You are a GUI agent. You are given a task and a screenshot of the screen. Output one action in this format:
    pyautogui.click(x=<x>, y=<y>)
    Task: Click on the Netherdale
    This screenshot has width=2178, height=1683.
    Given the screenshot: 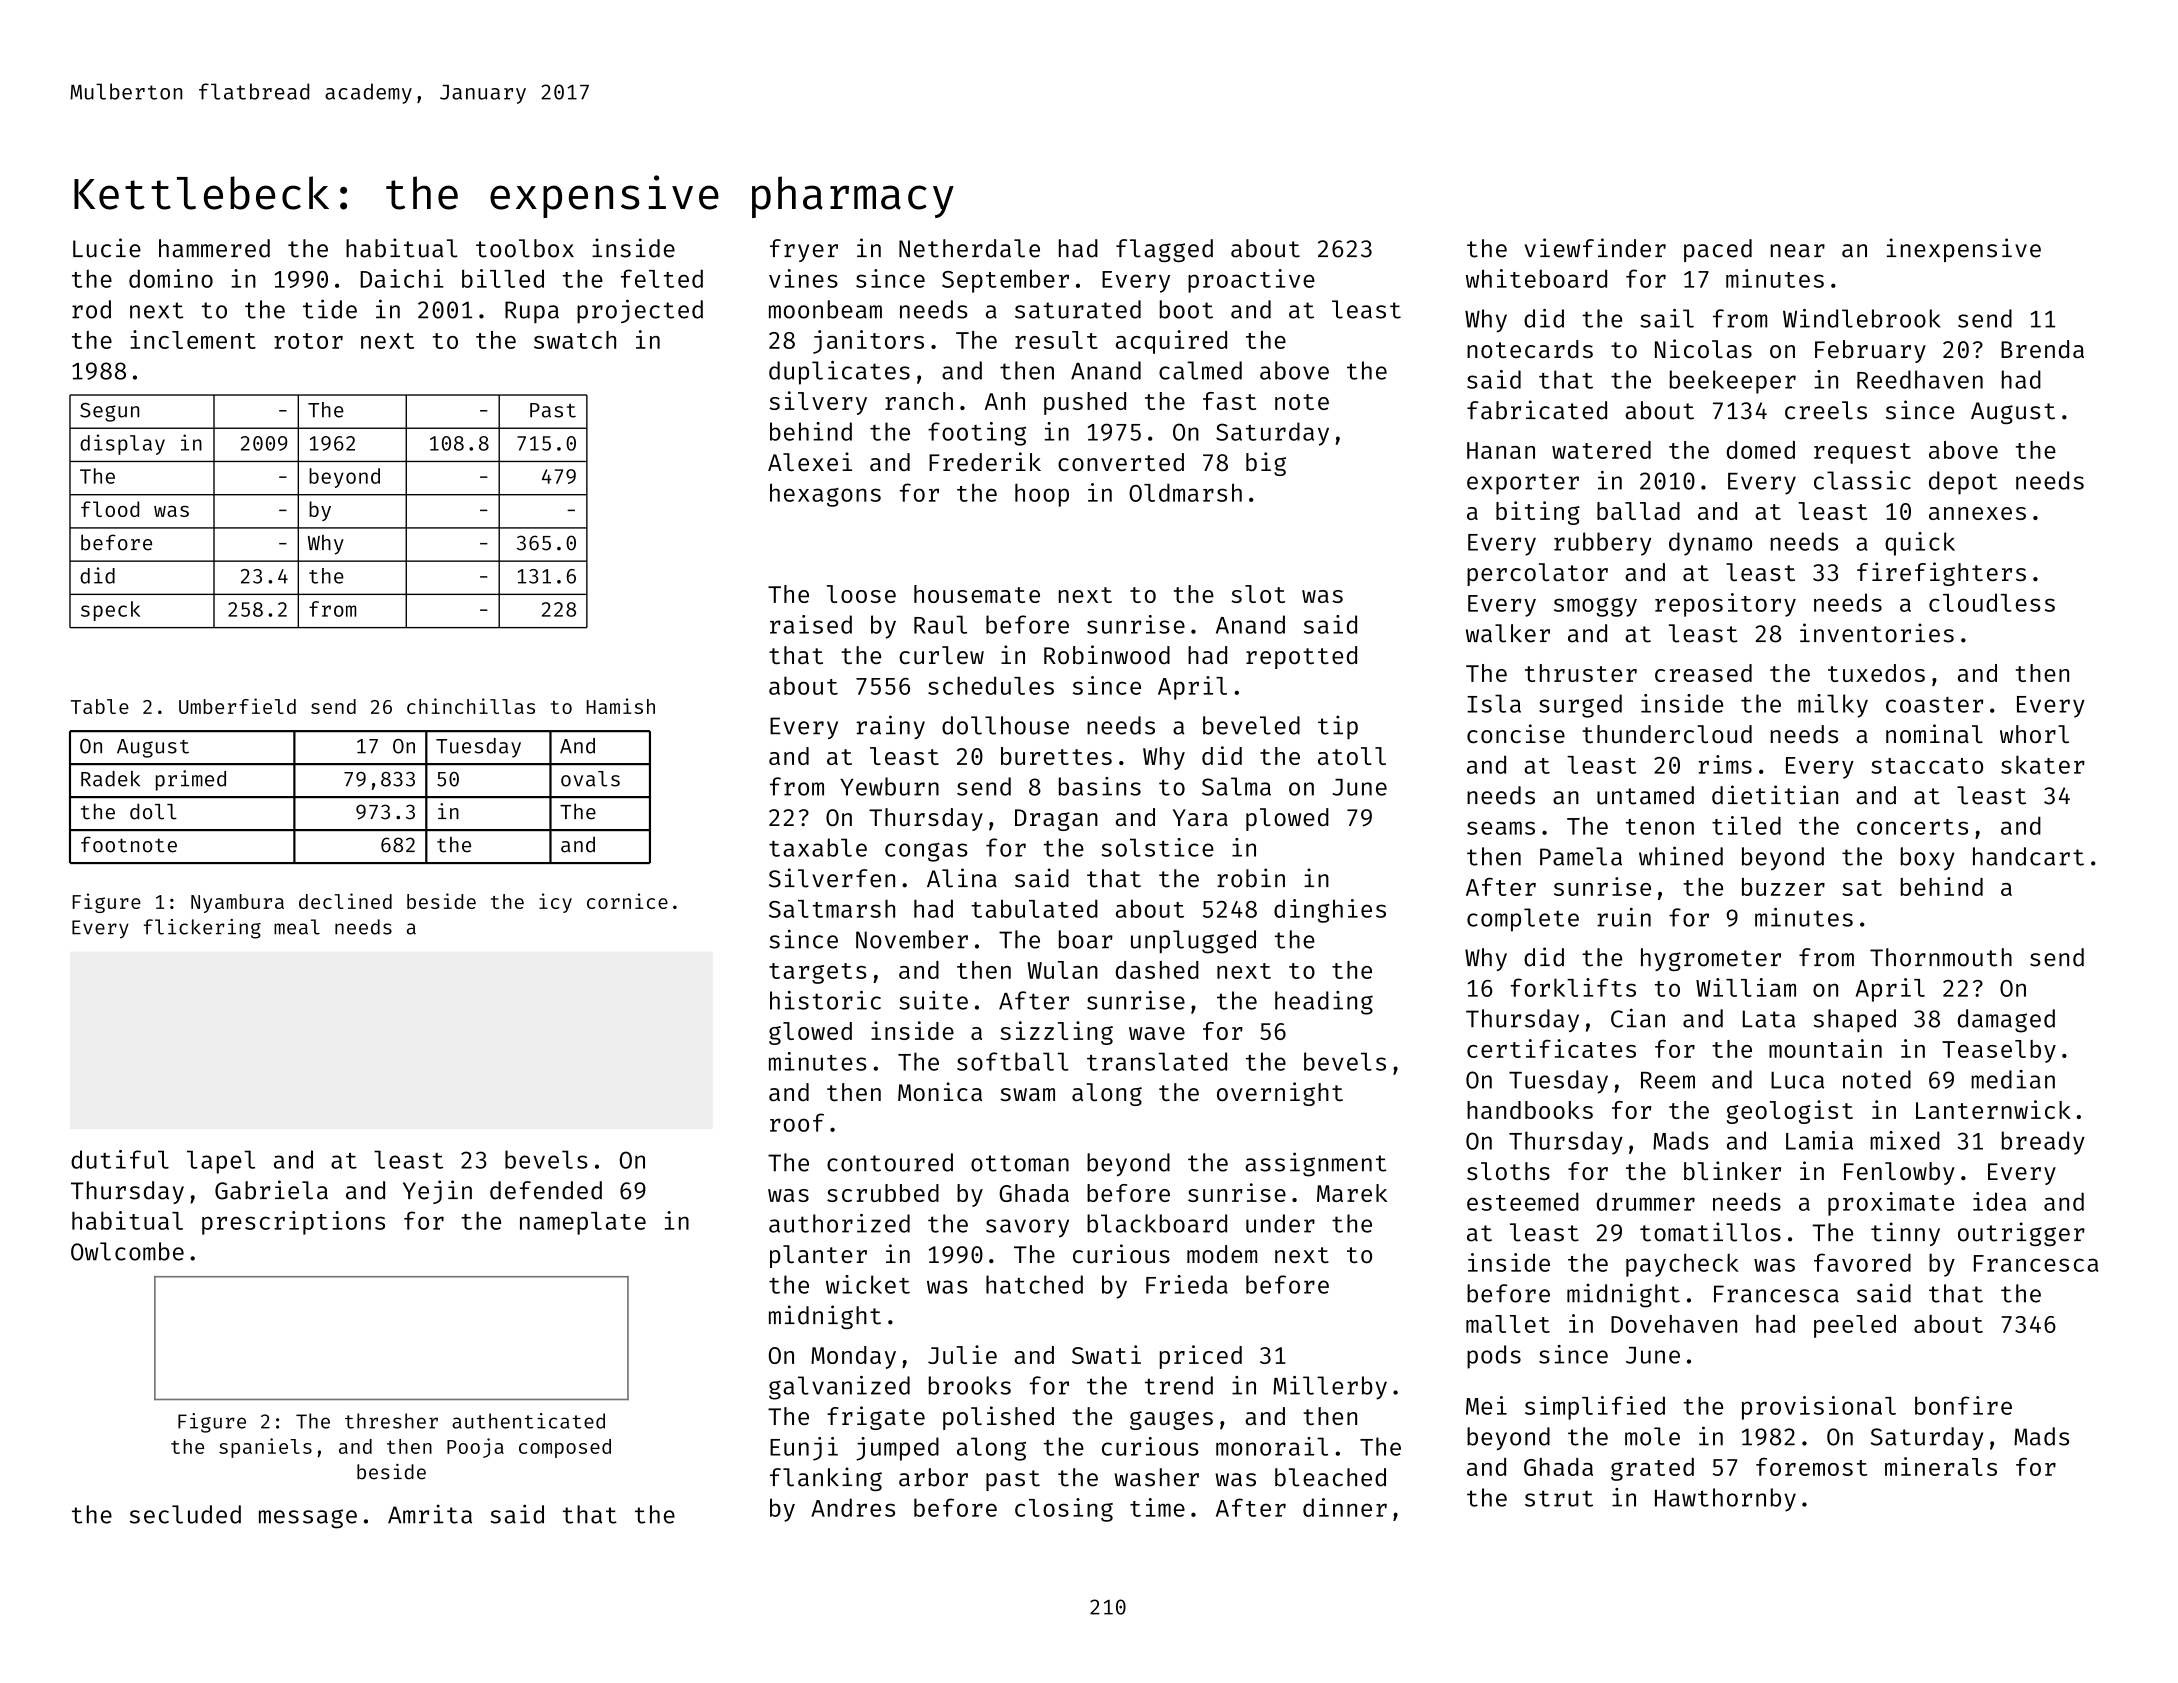 What is the action you would take?
    pyautogui.click(x=969, y=248)
